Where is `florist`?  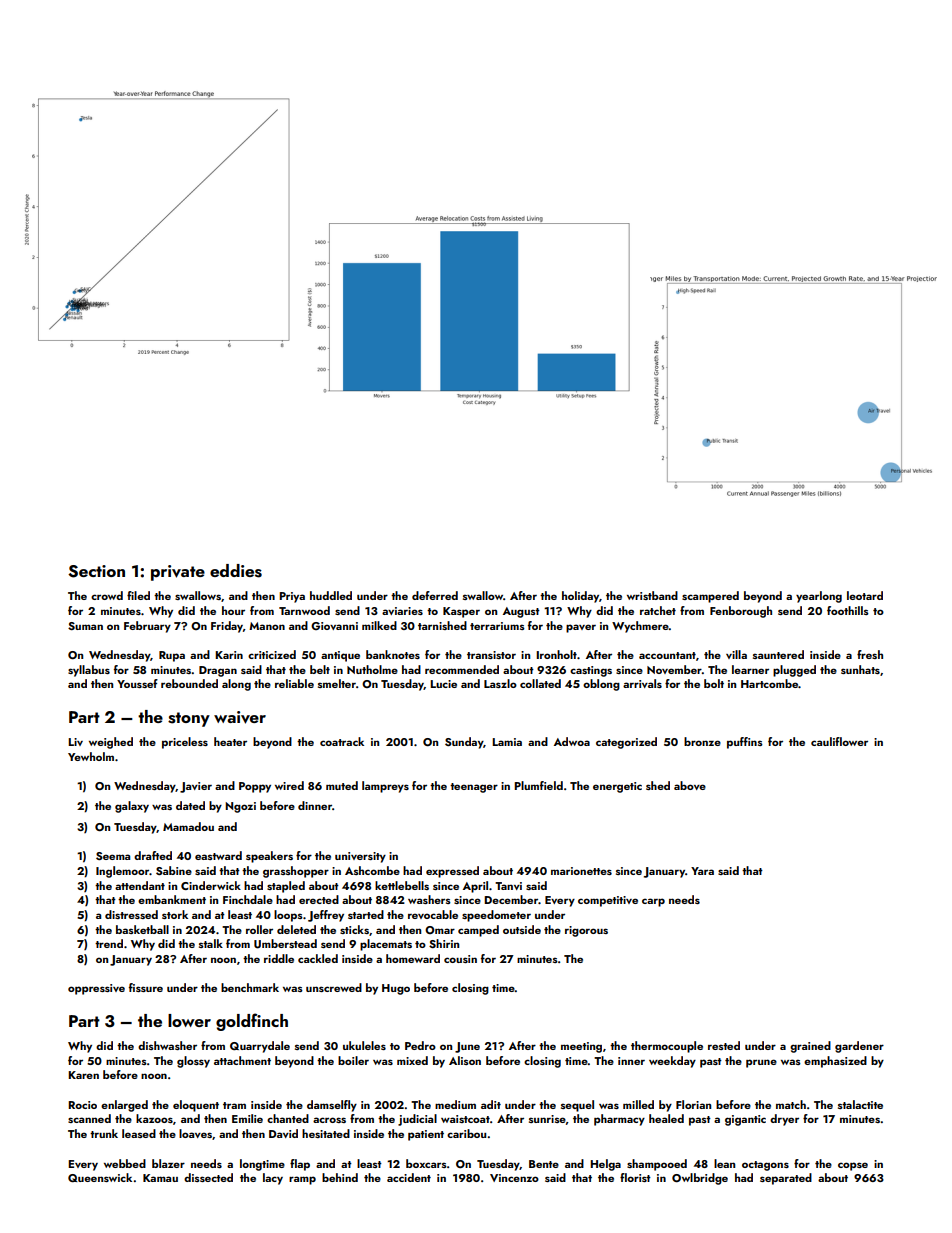
florist is located at coordinates (635, 1177).
